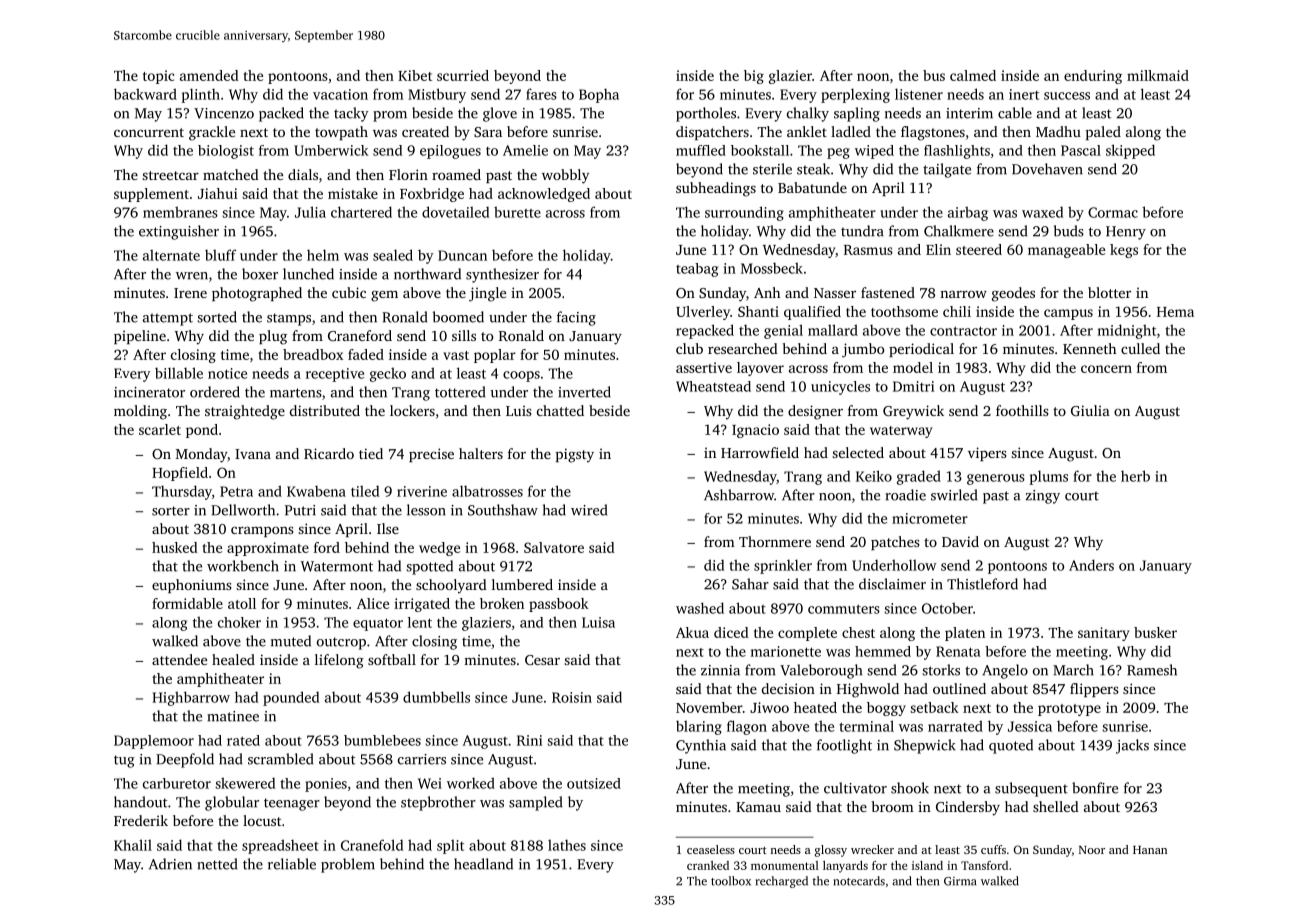  What do you see at coordinates (559, 605) in the page?
I see `passbook` at bounding box center [559, 605].
